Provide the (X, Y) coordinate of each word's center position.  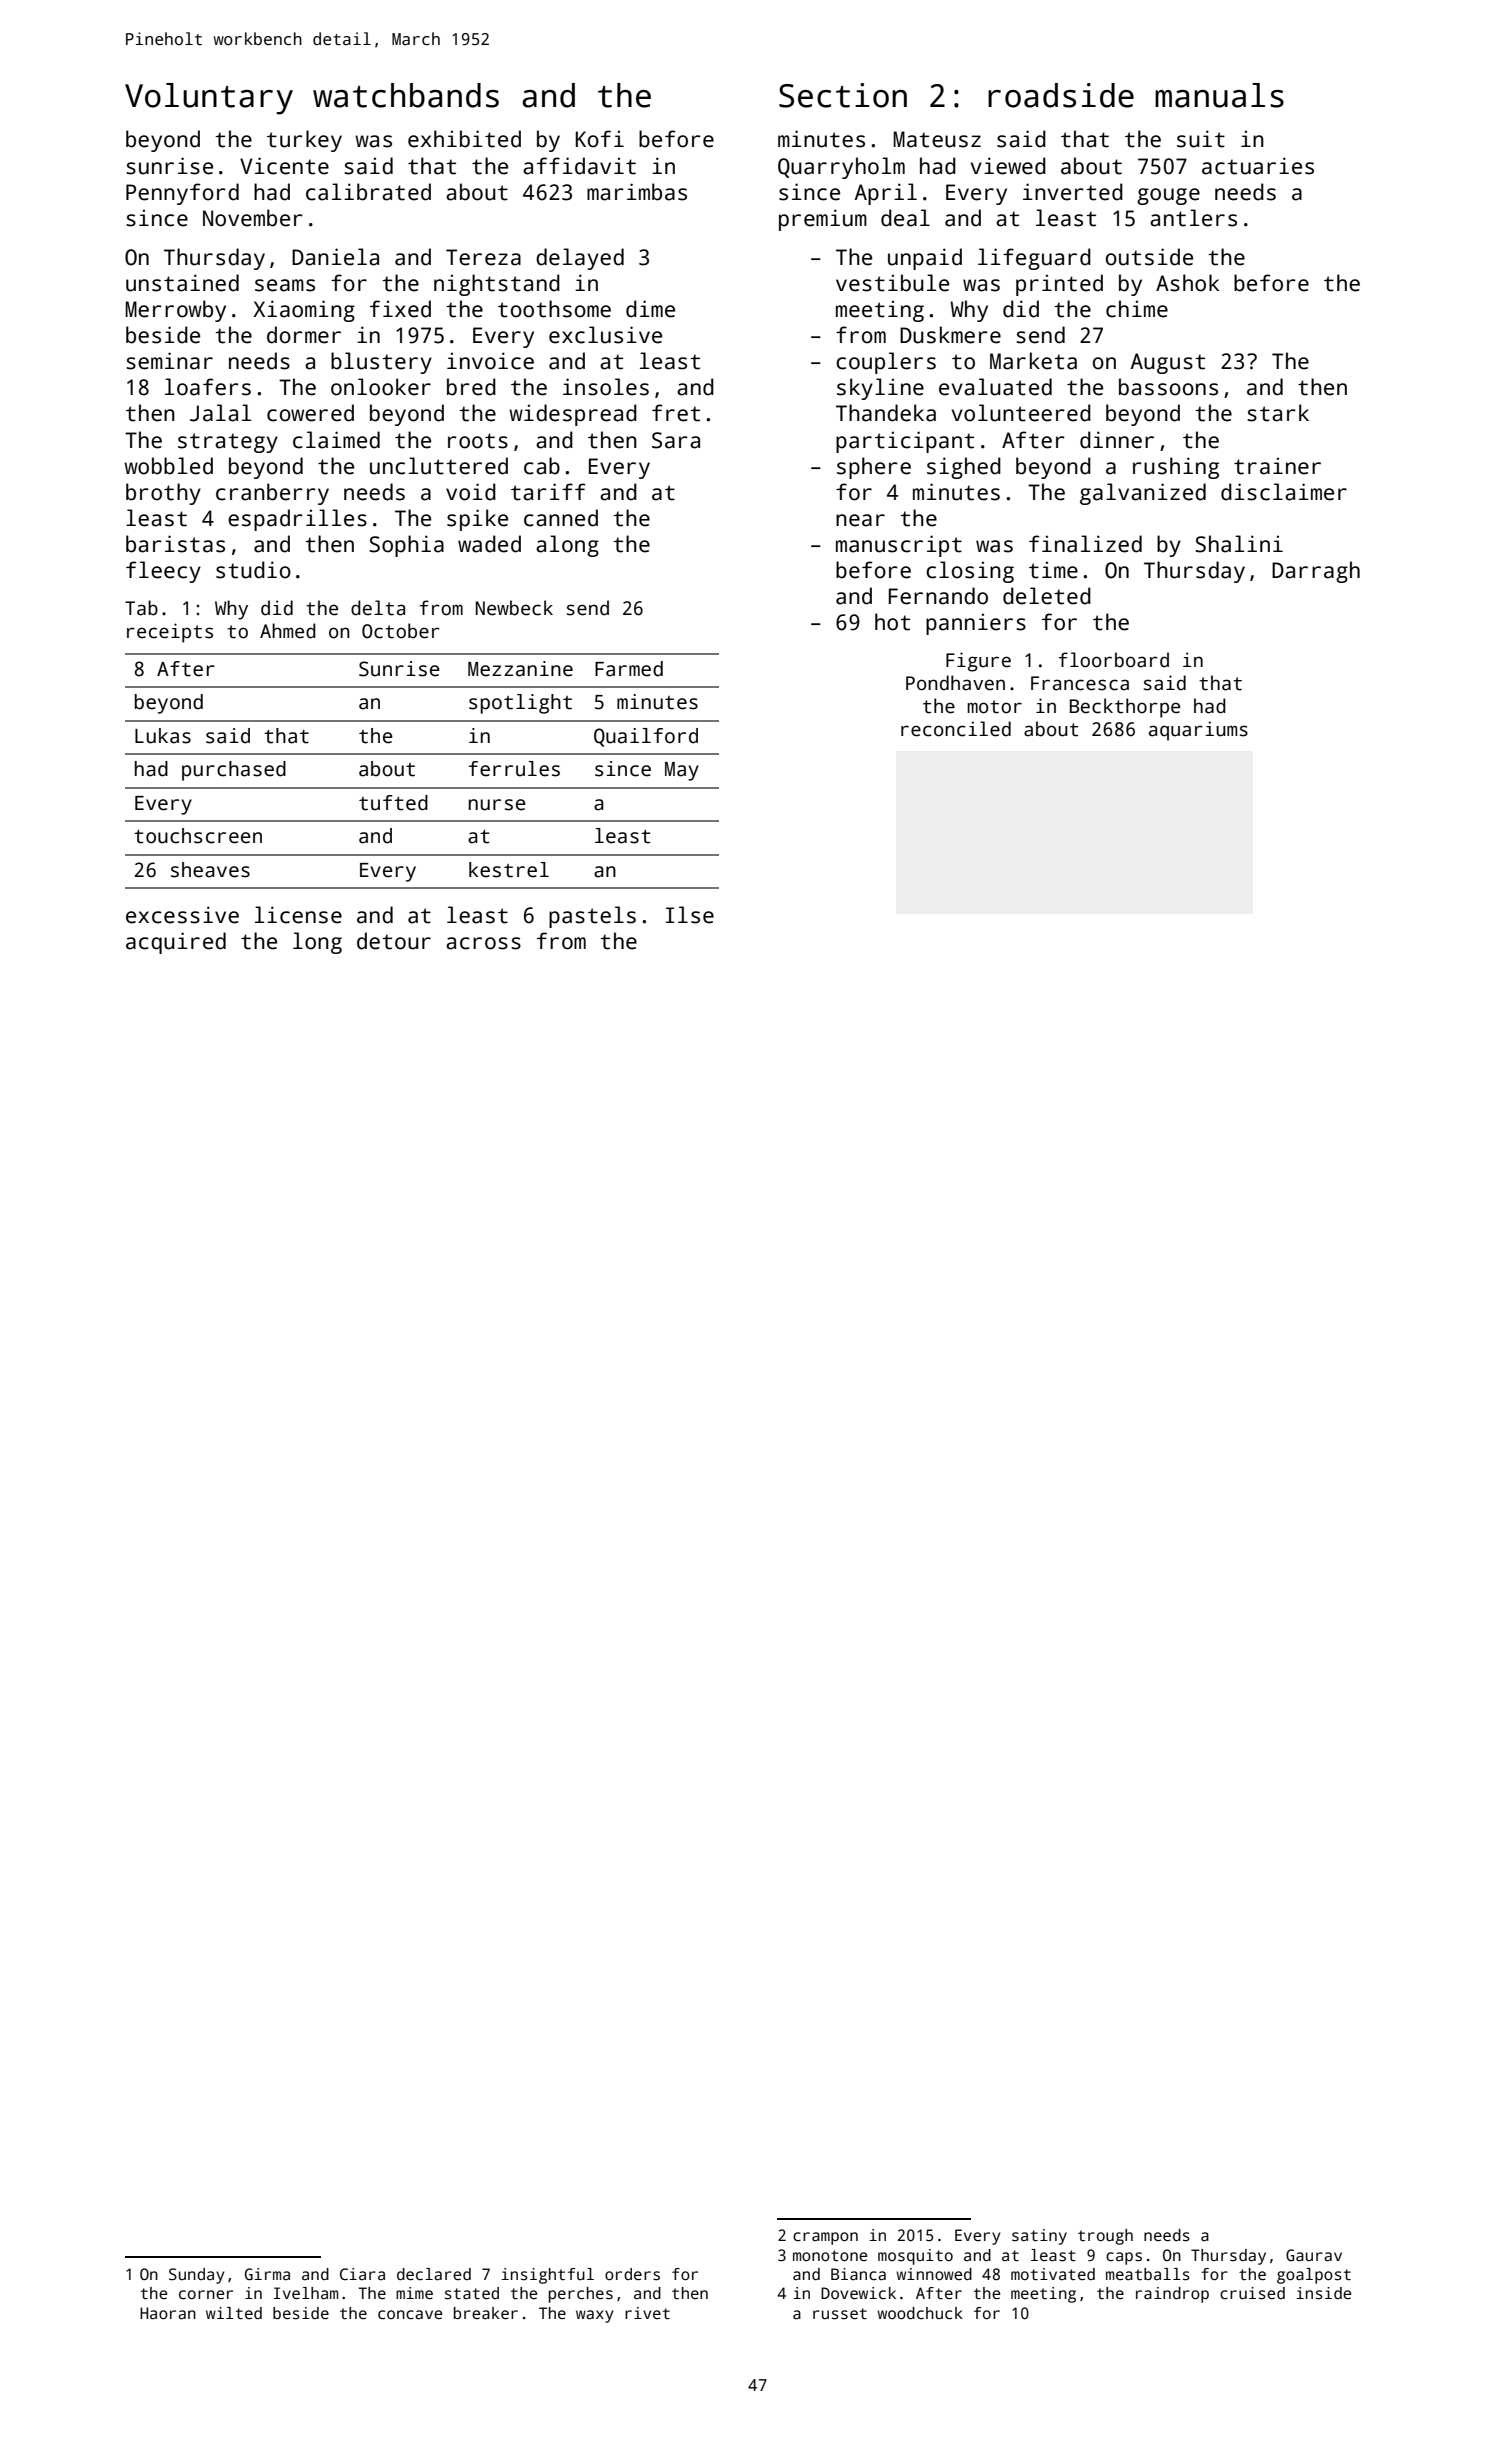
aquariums (1198, 731)
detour (394, 941)
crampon (825, 2238)
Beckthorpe (1125, 708)
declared (434, 2274)
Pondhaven (955, 683)
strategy (228, 443)
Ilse (690, 915)
